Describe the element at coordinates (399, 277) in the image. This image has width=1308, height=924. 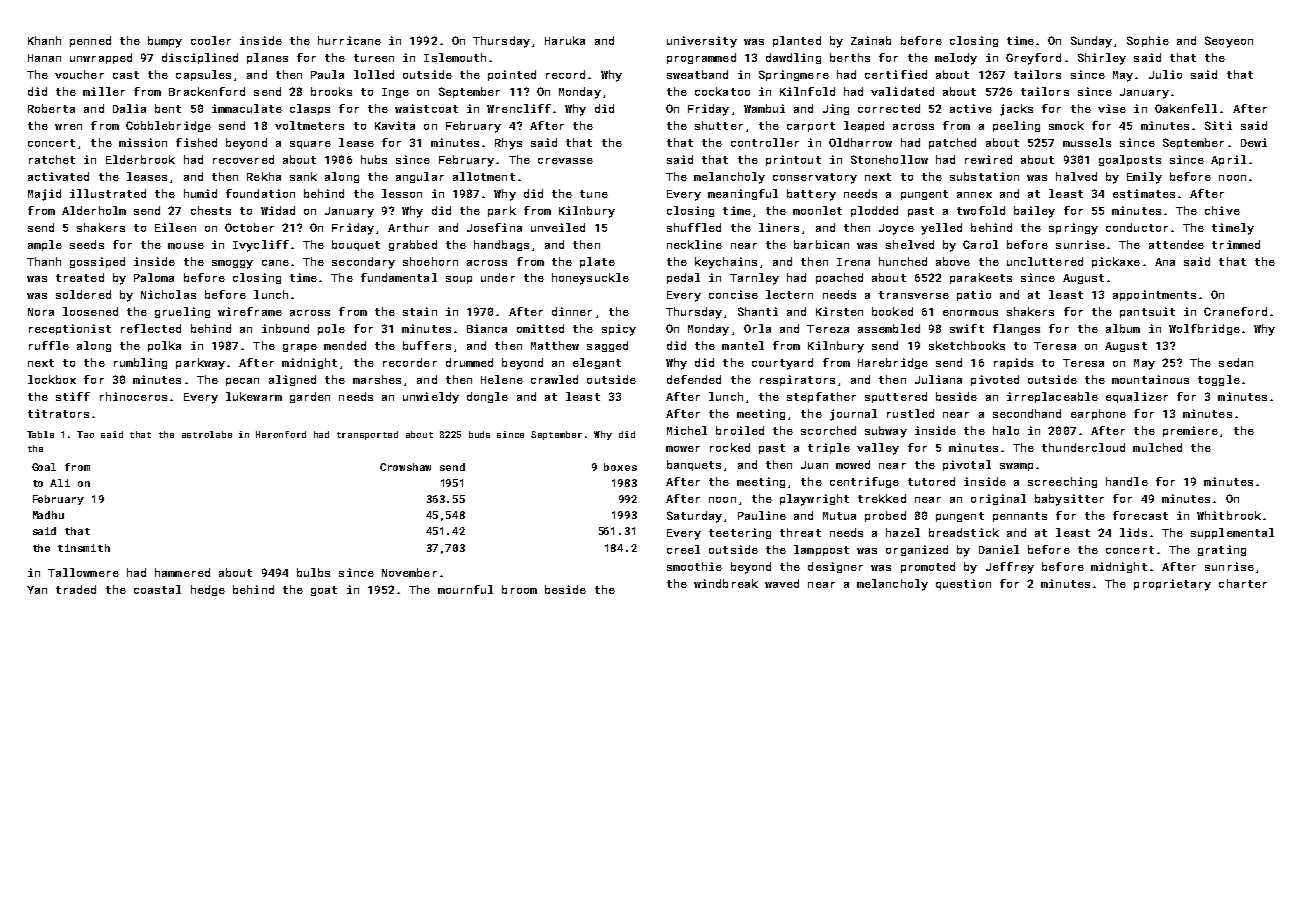
I see `fundamental` at that location.
